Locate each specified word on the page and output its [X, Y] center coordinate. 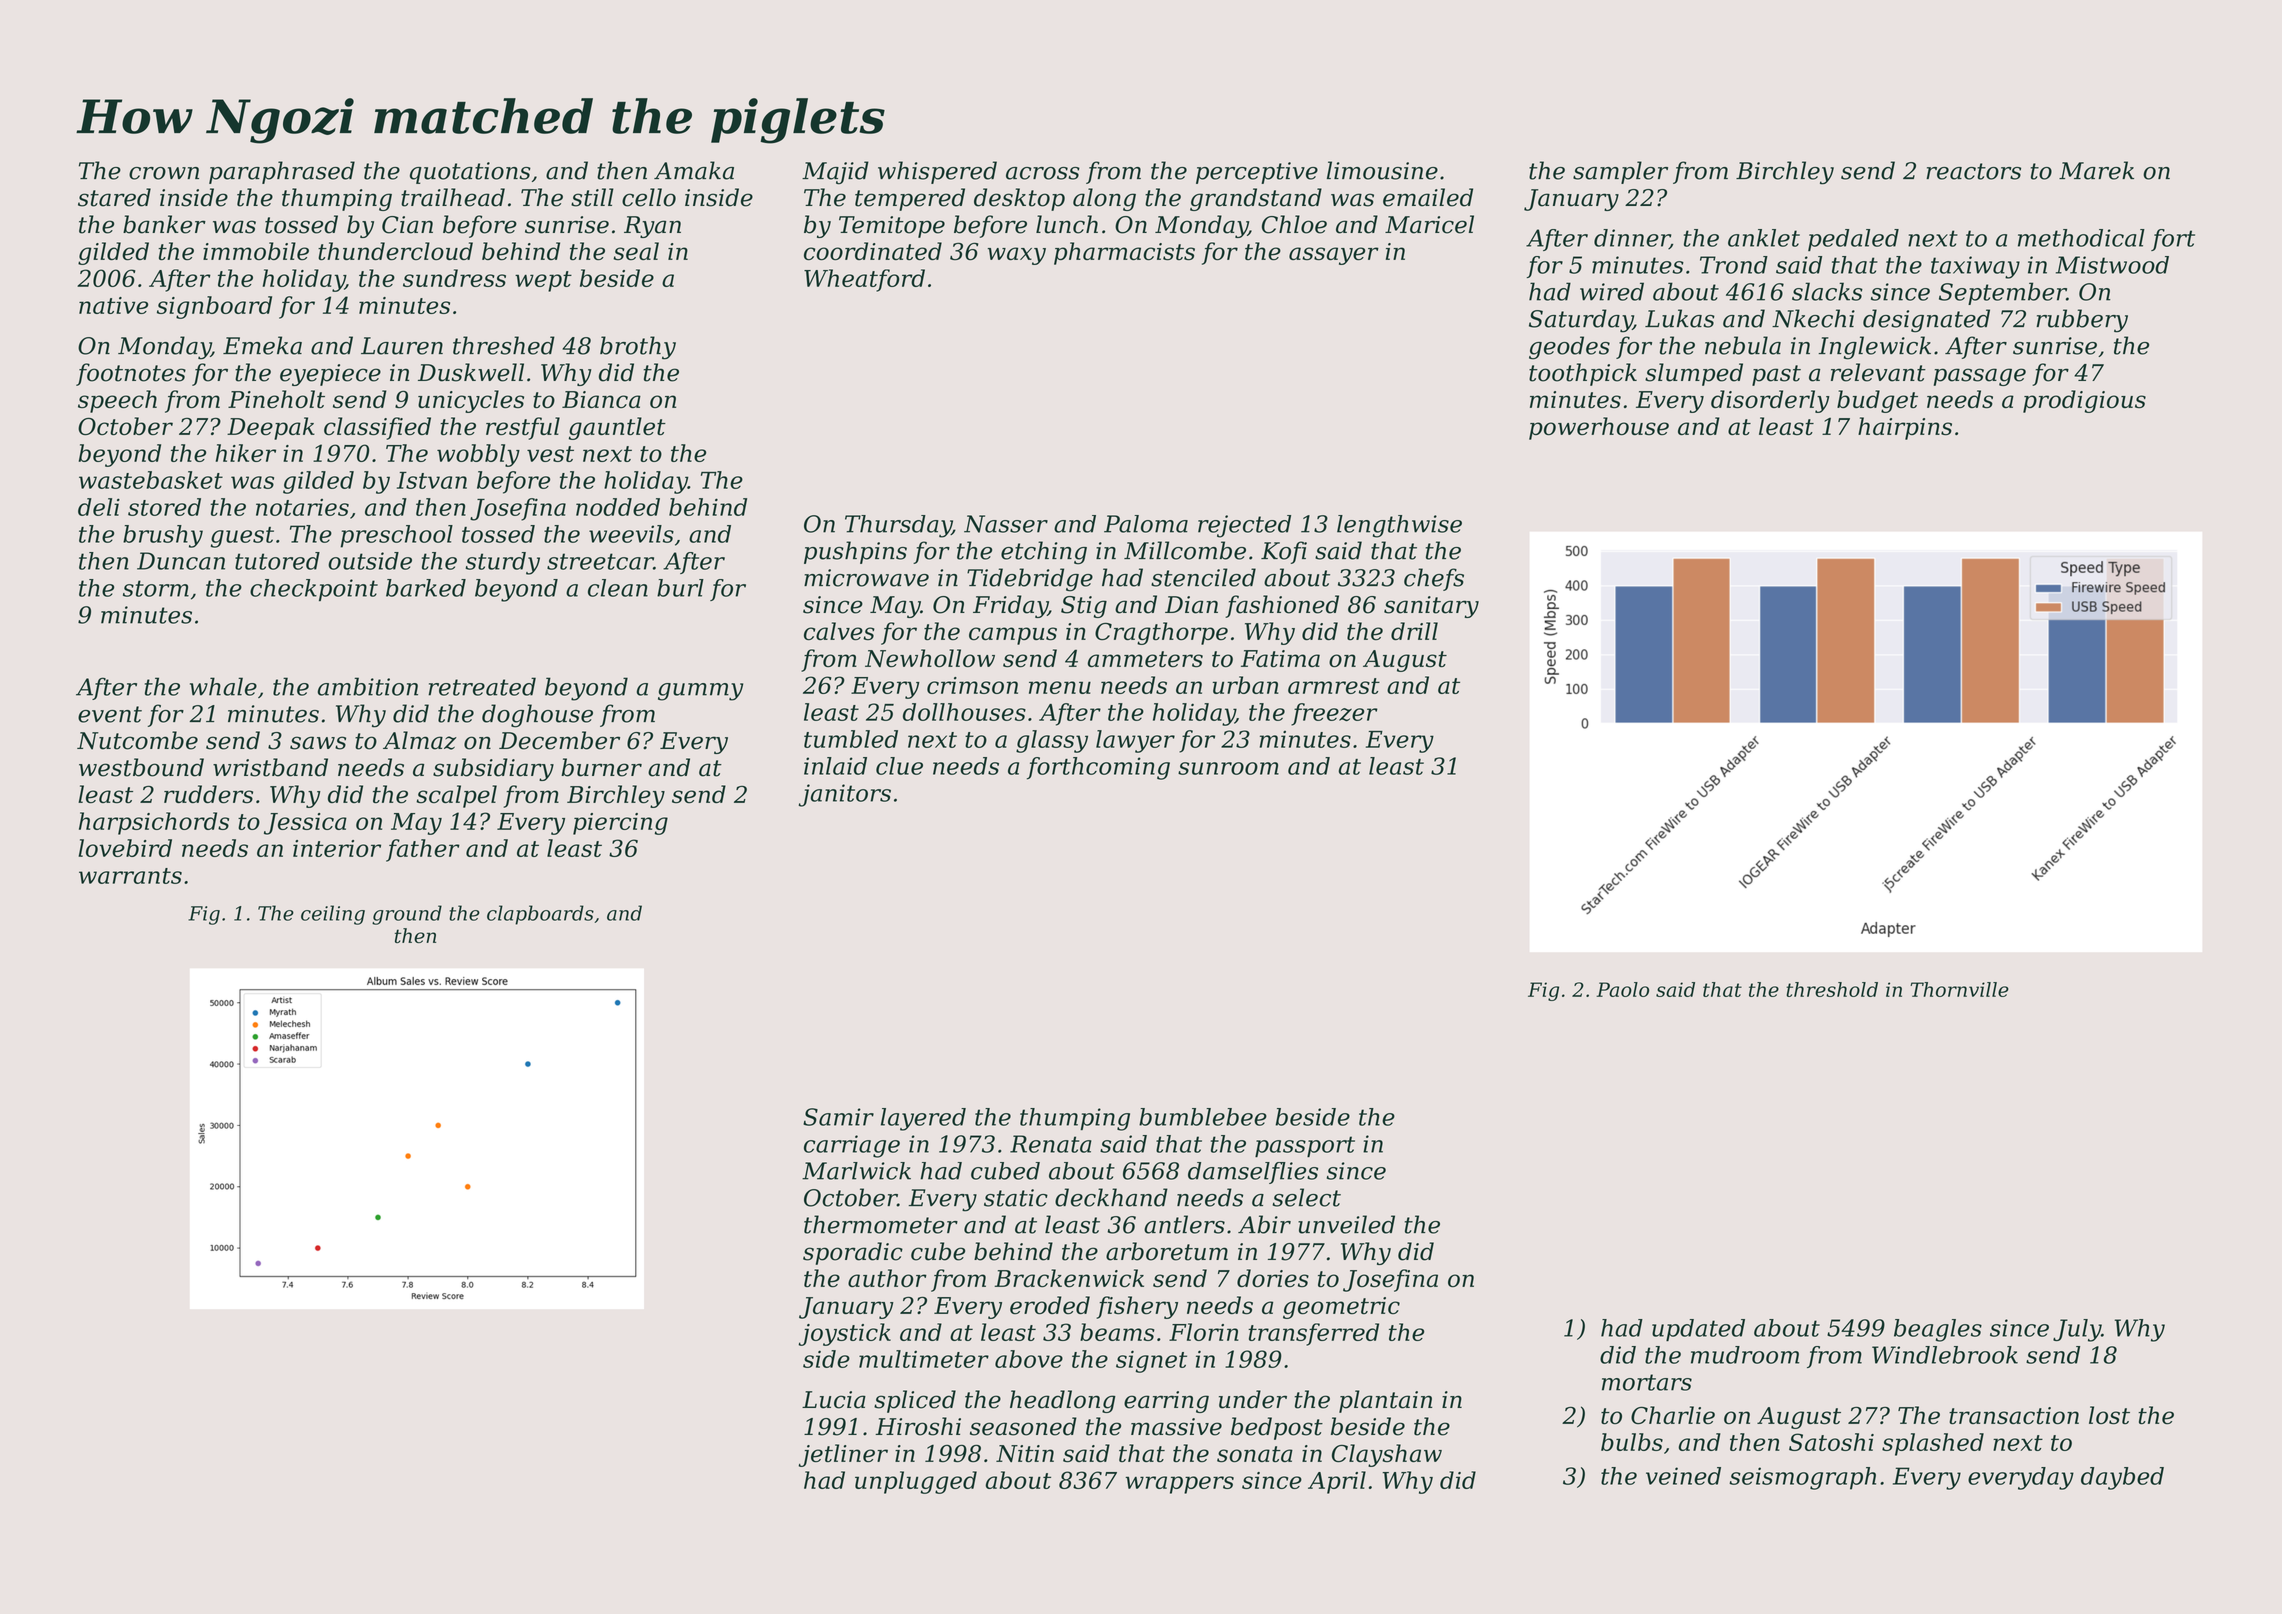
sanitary [1431, 607]
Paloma [1146, 524]
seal [636, 251]
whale [223, 686]
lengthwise [1399, 526]
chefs [1434, 579]
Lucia [834, 1400]
